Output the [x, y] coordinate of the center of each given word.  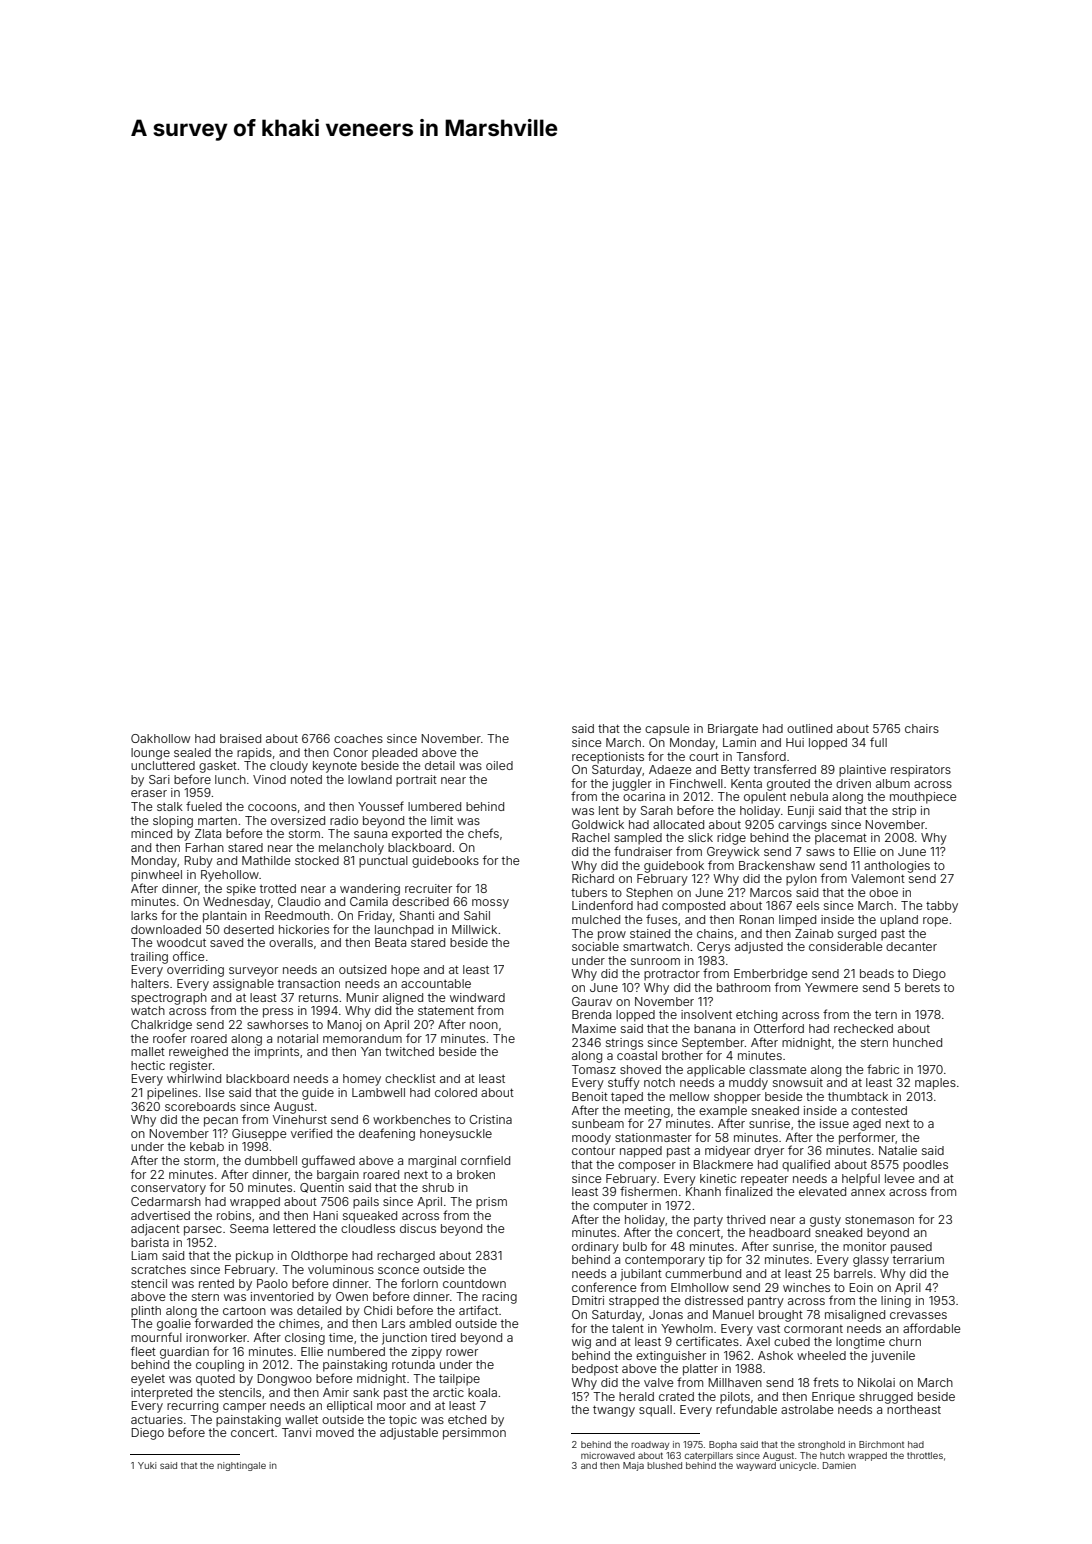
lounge [150, 754]
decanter [911, 946]
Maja [633, 1466]
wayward [756, 1466]
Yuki [147, 1465]
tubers [589, 892]
